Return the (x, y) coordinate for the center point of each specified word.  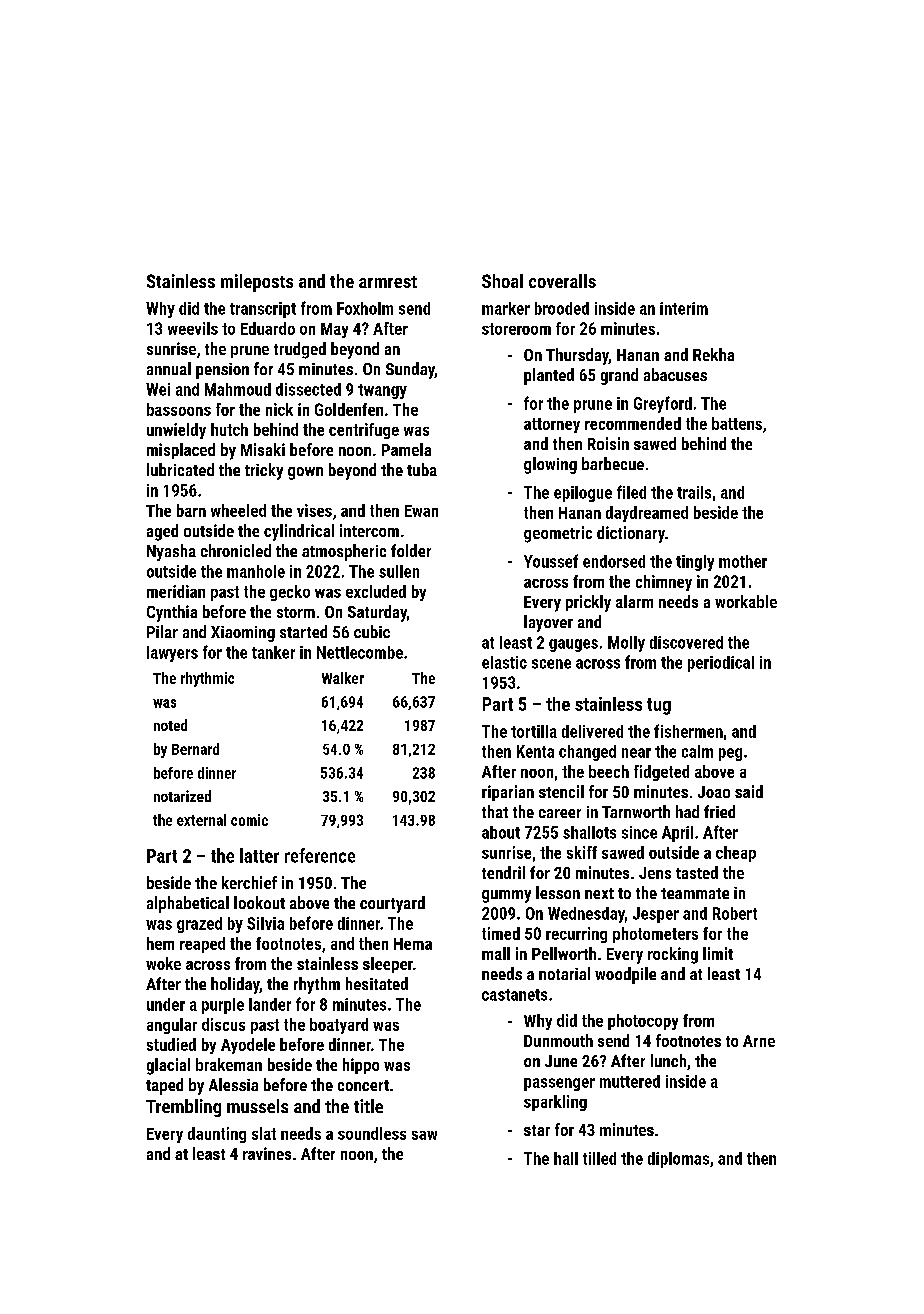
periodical (721, 664)
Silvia (265, 923)
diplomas (678, 1160)
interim (684, 308)
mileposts (257, 283)
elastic (504, 662)
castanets (514, 995)
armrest (388, 282)
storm (296, 612)
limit (718, 953)
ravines (267, 1153)
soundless (372, 1133)
